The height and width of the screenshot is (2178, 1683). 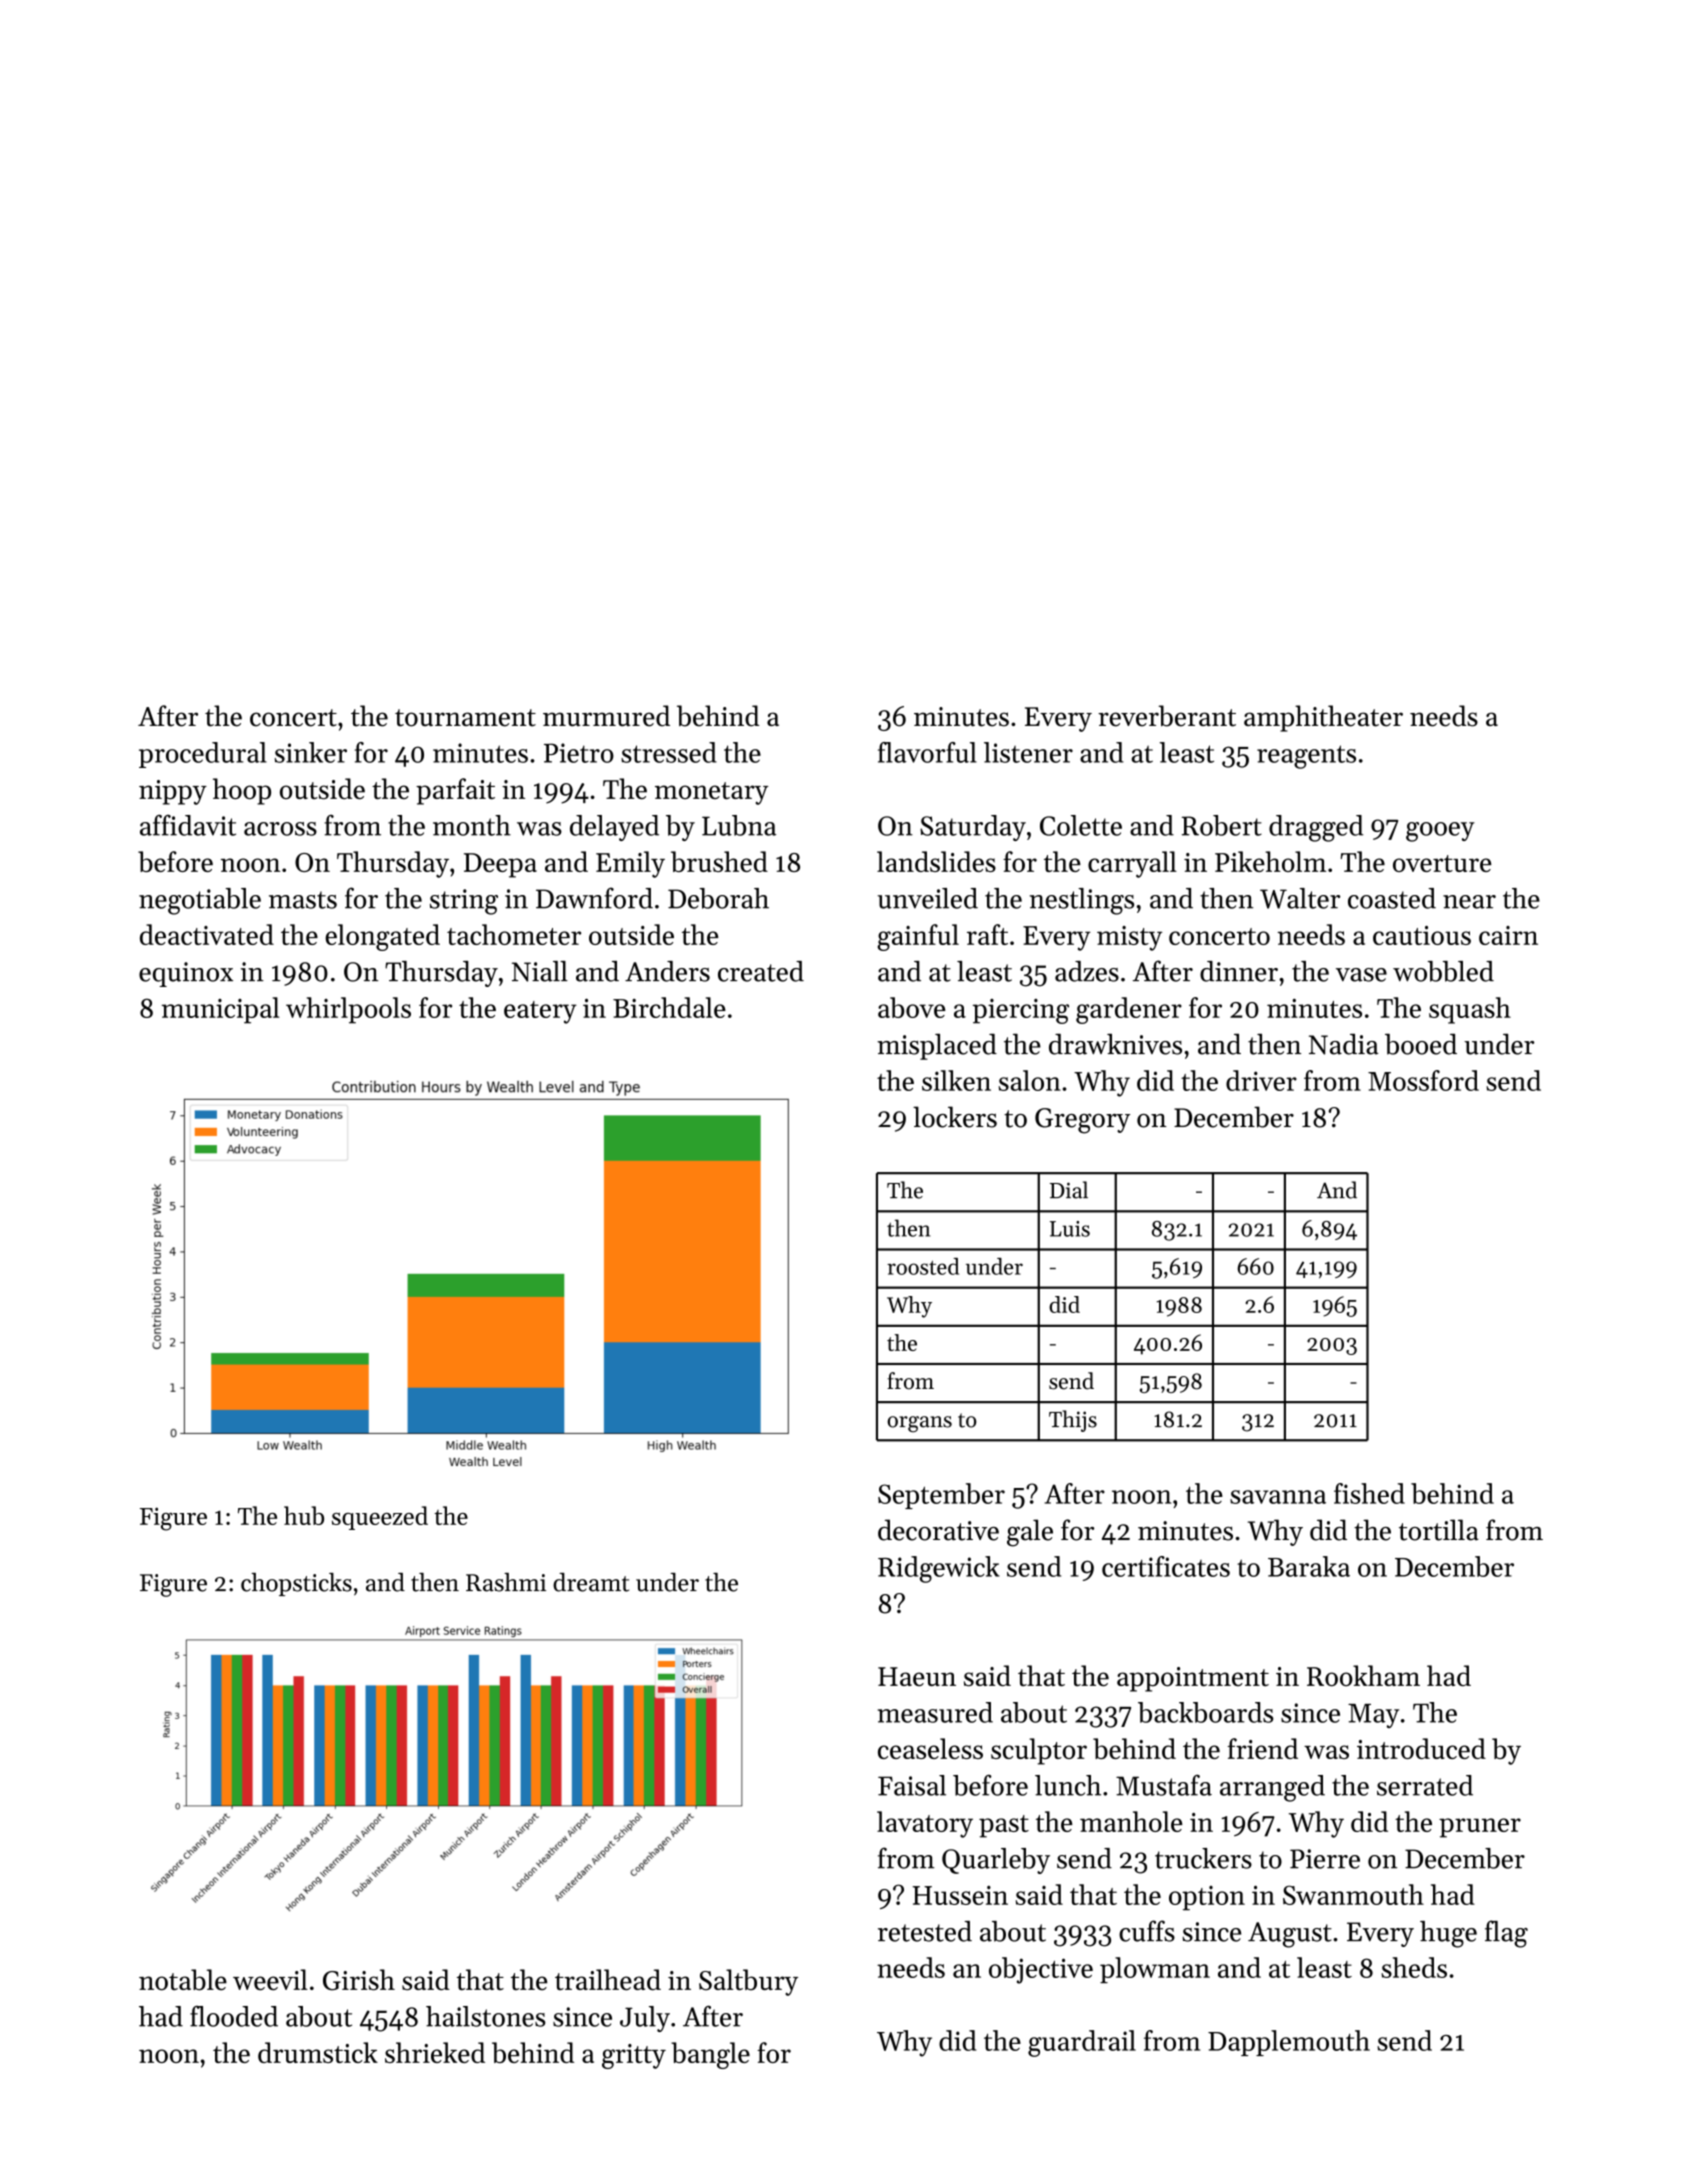 I want to click on weevil, so click(x=270, y=1979).
